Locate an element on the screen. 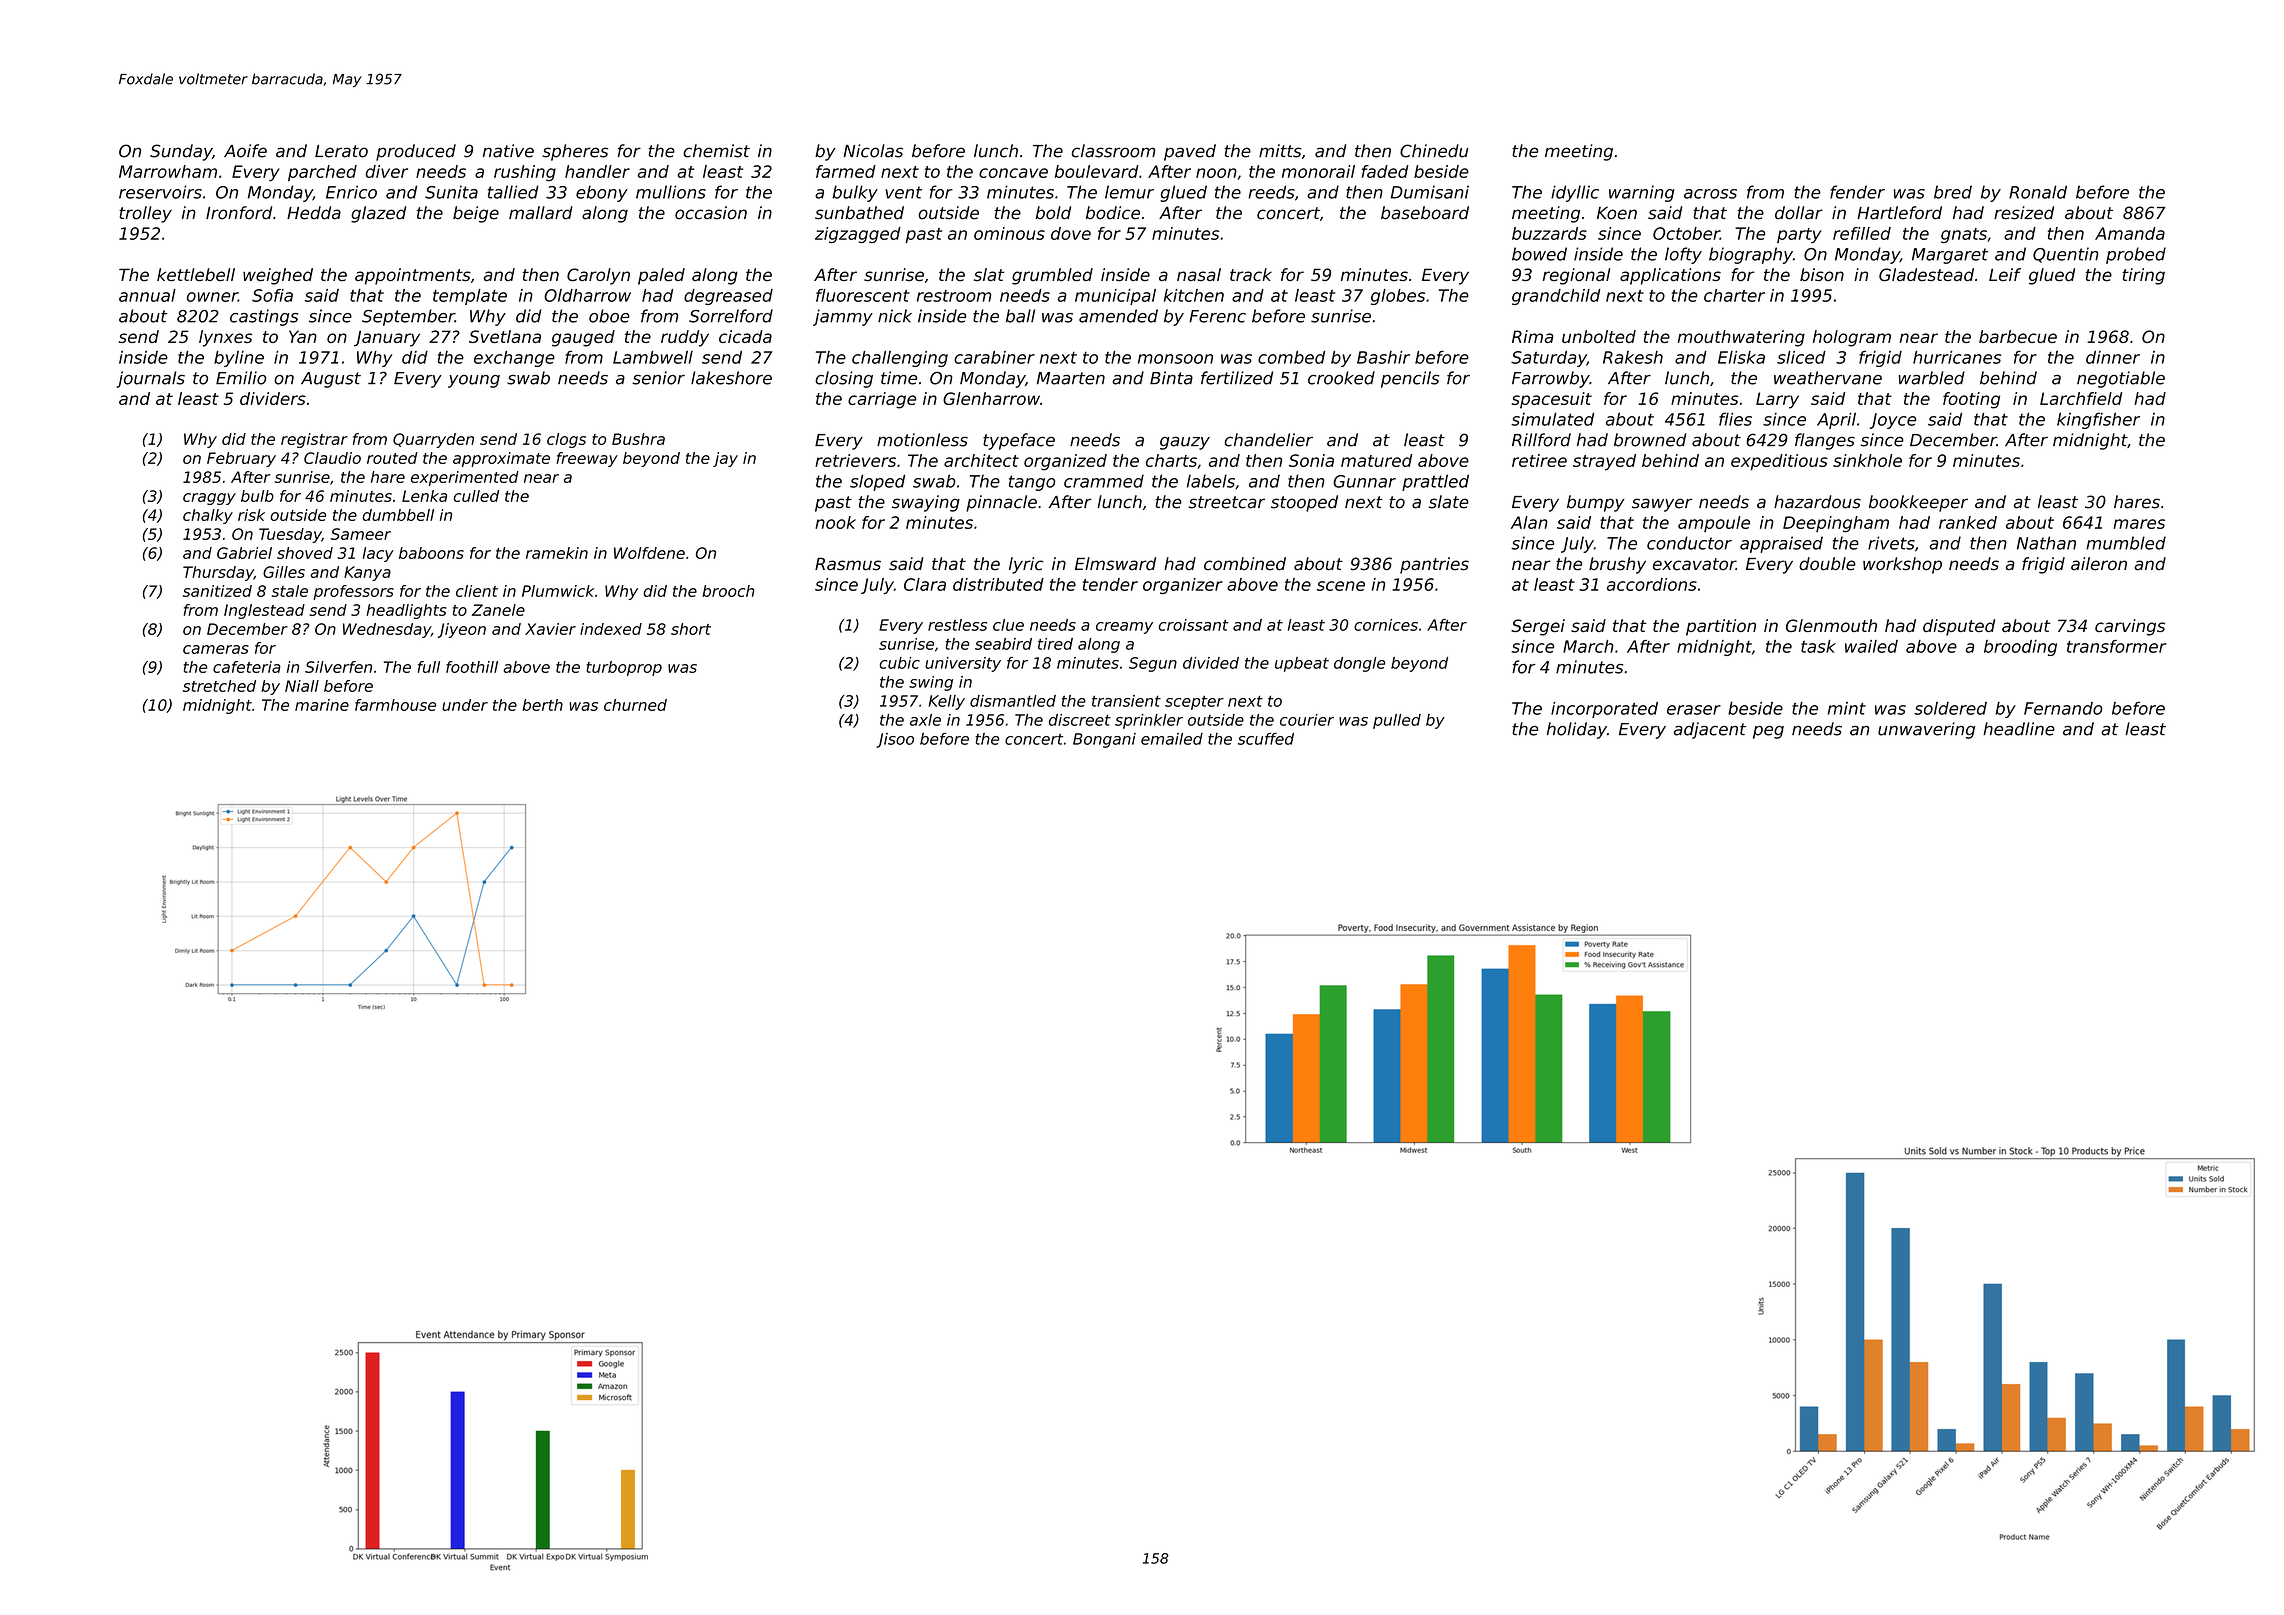  farmhouse is located at coordinates (395, 705).
